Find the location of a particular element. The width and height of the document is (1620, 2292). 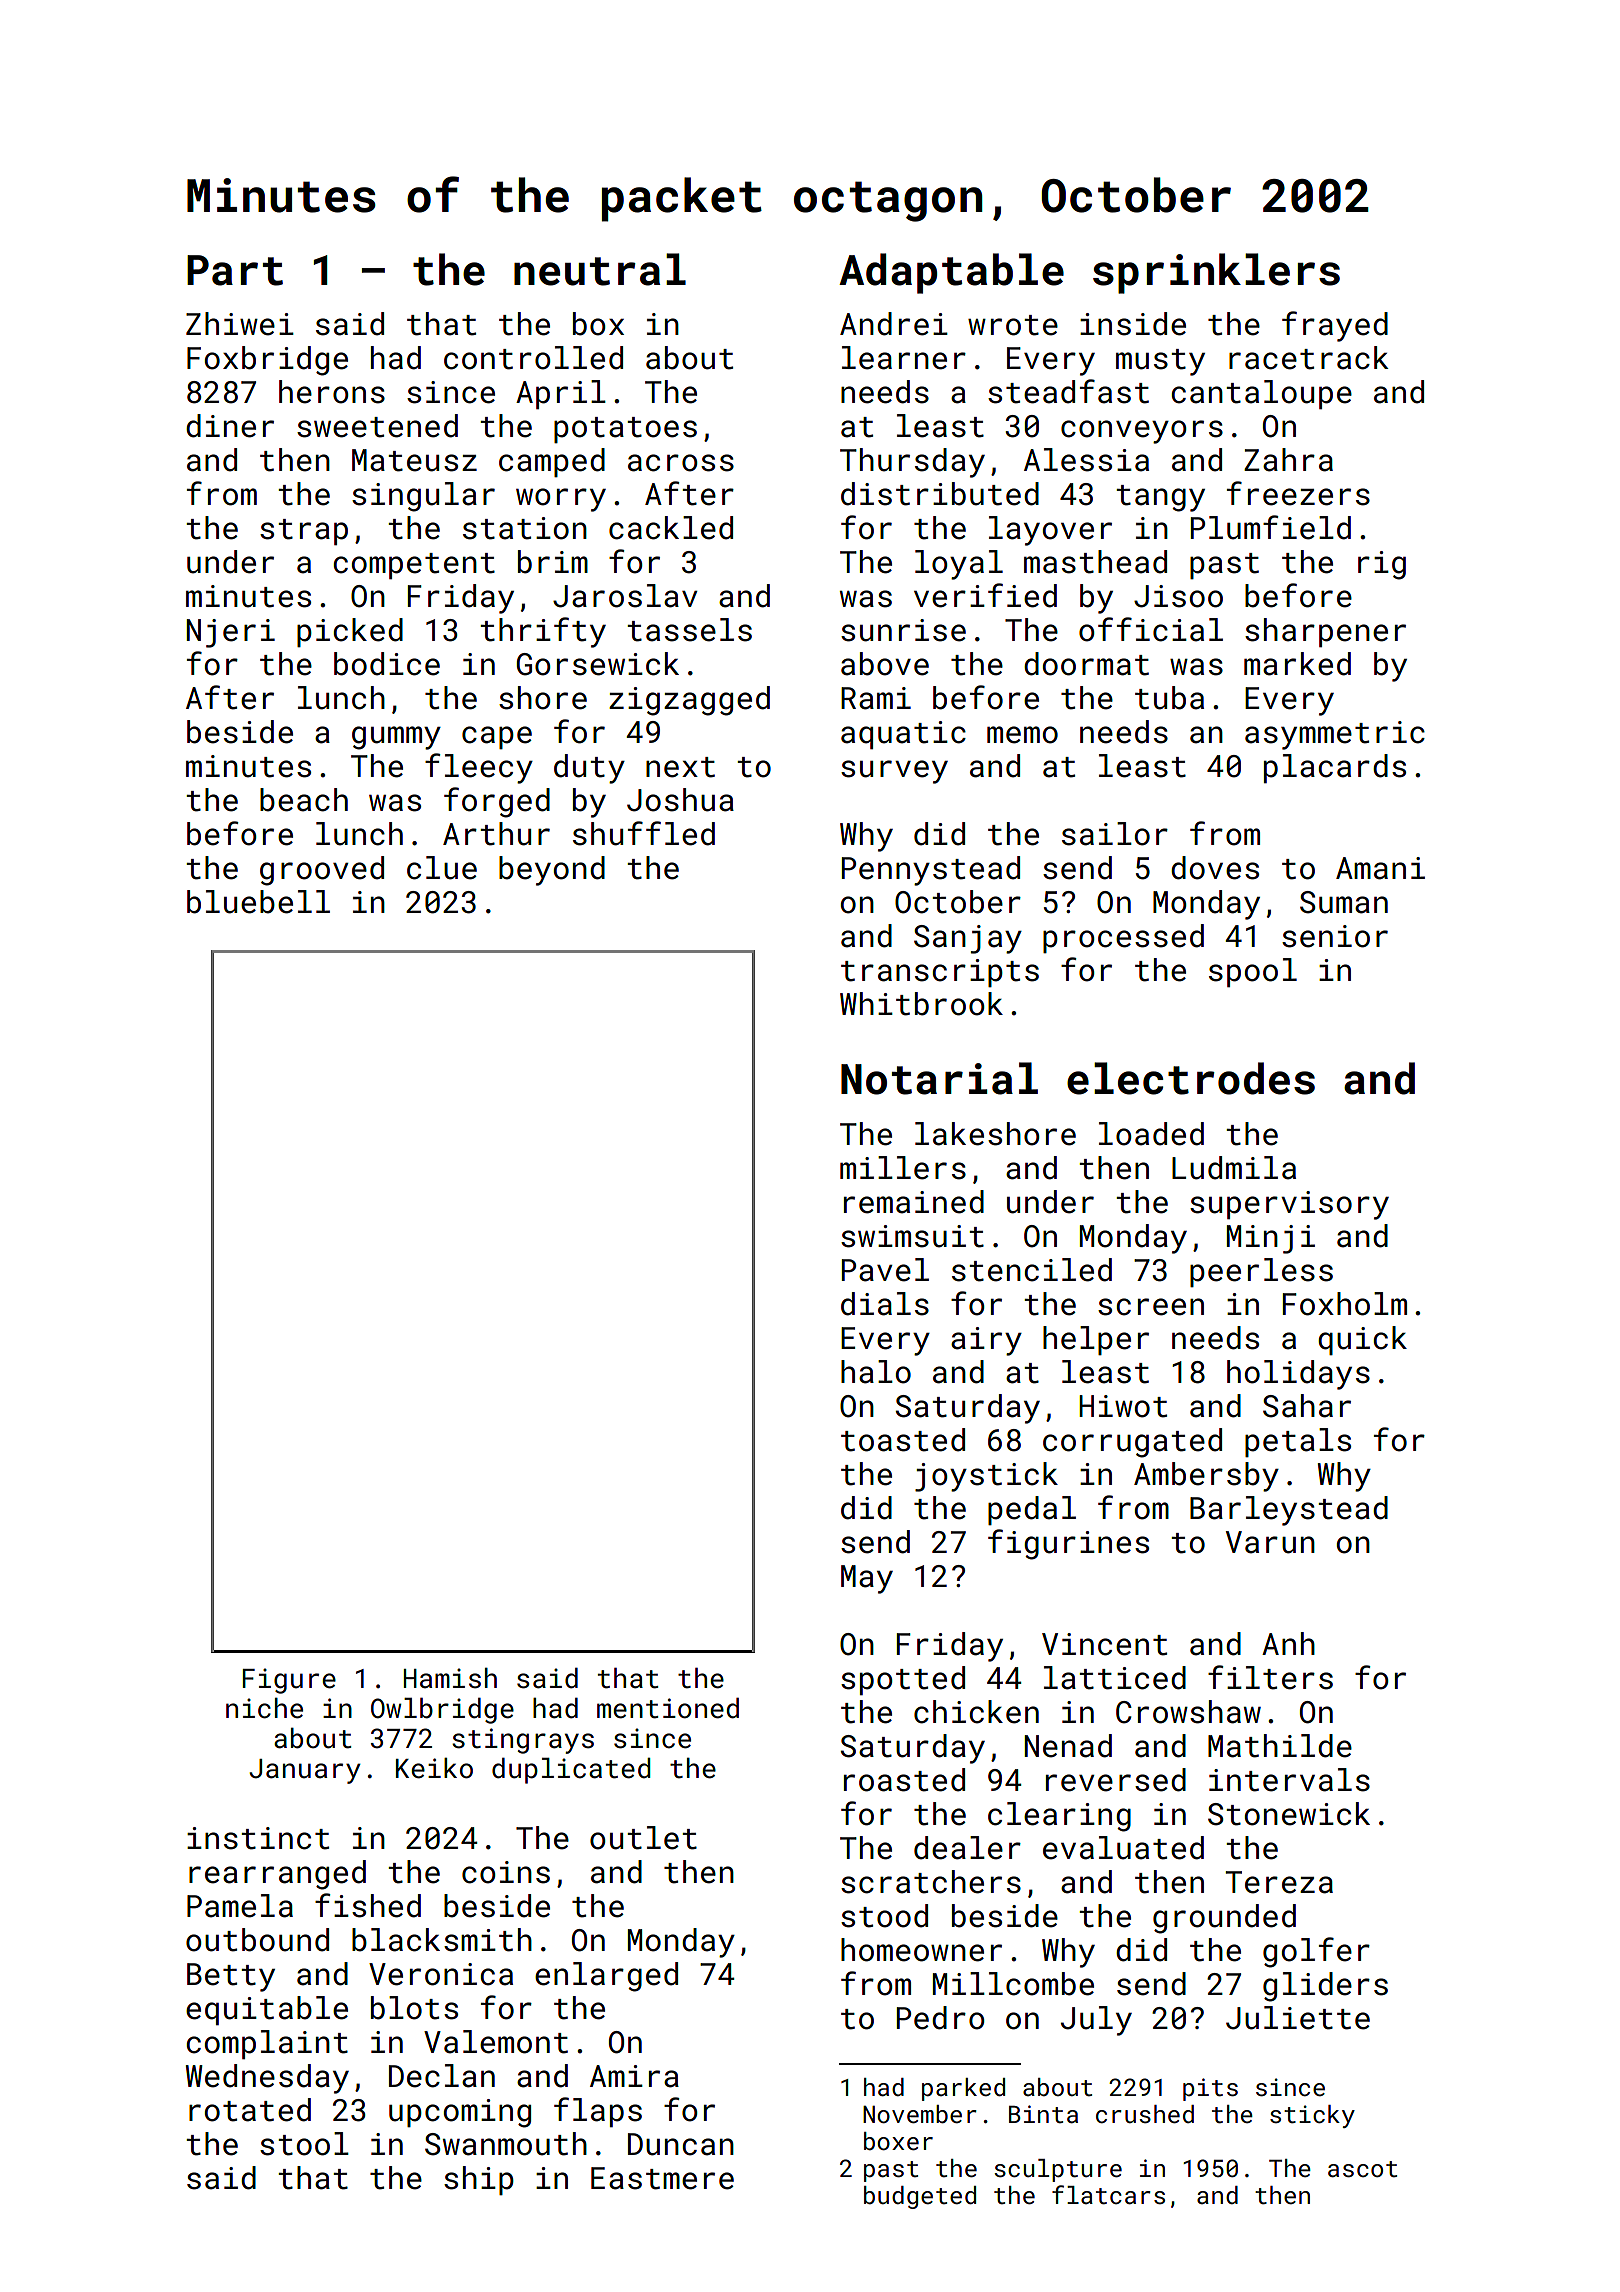

Part is located at coordinates (235, 270).
